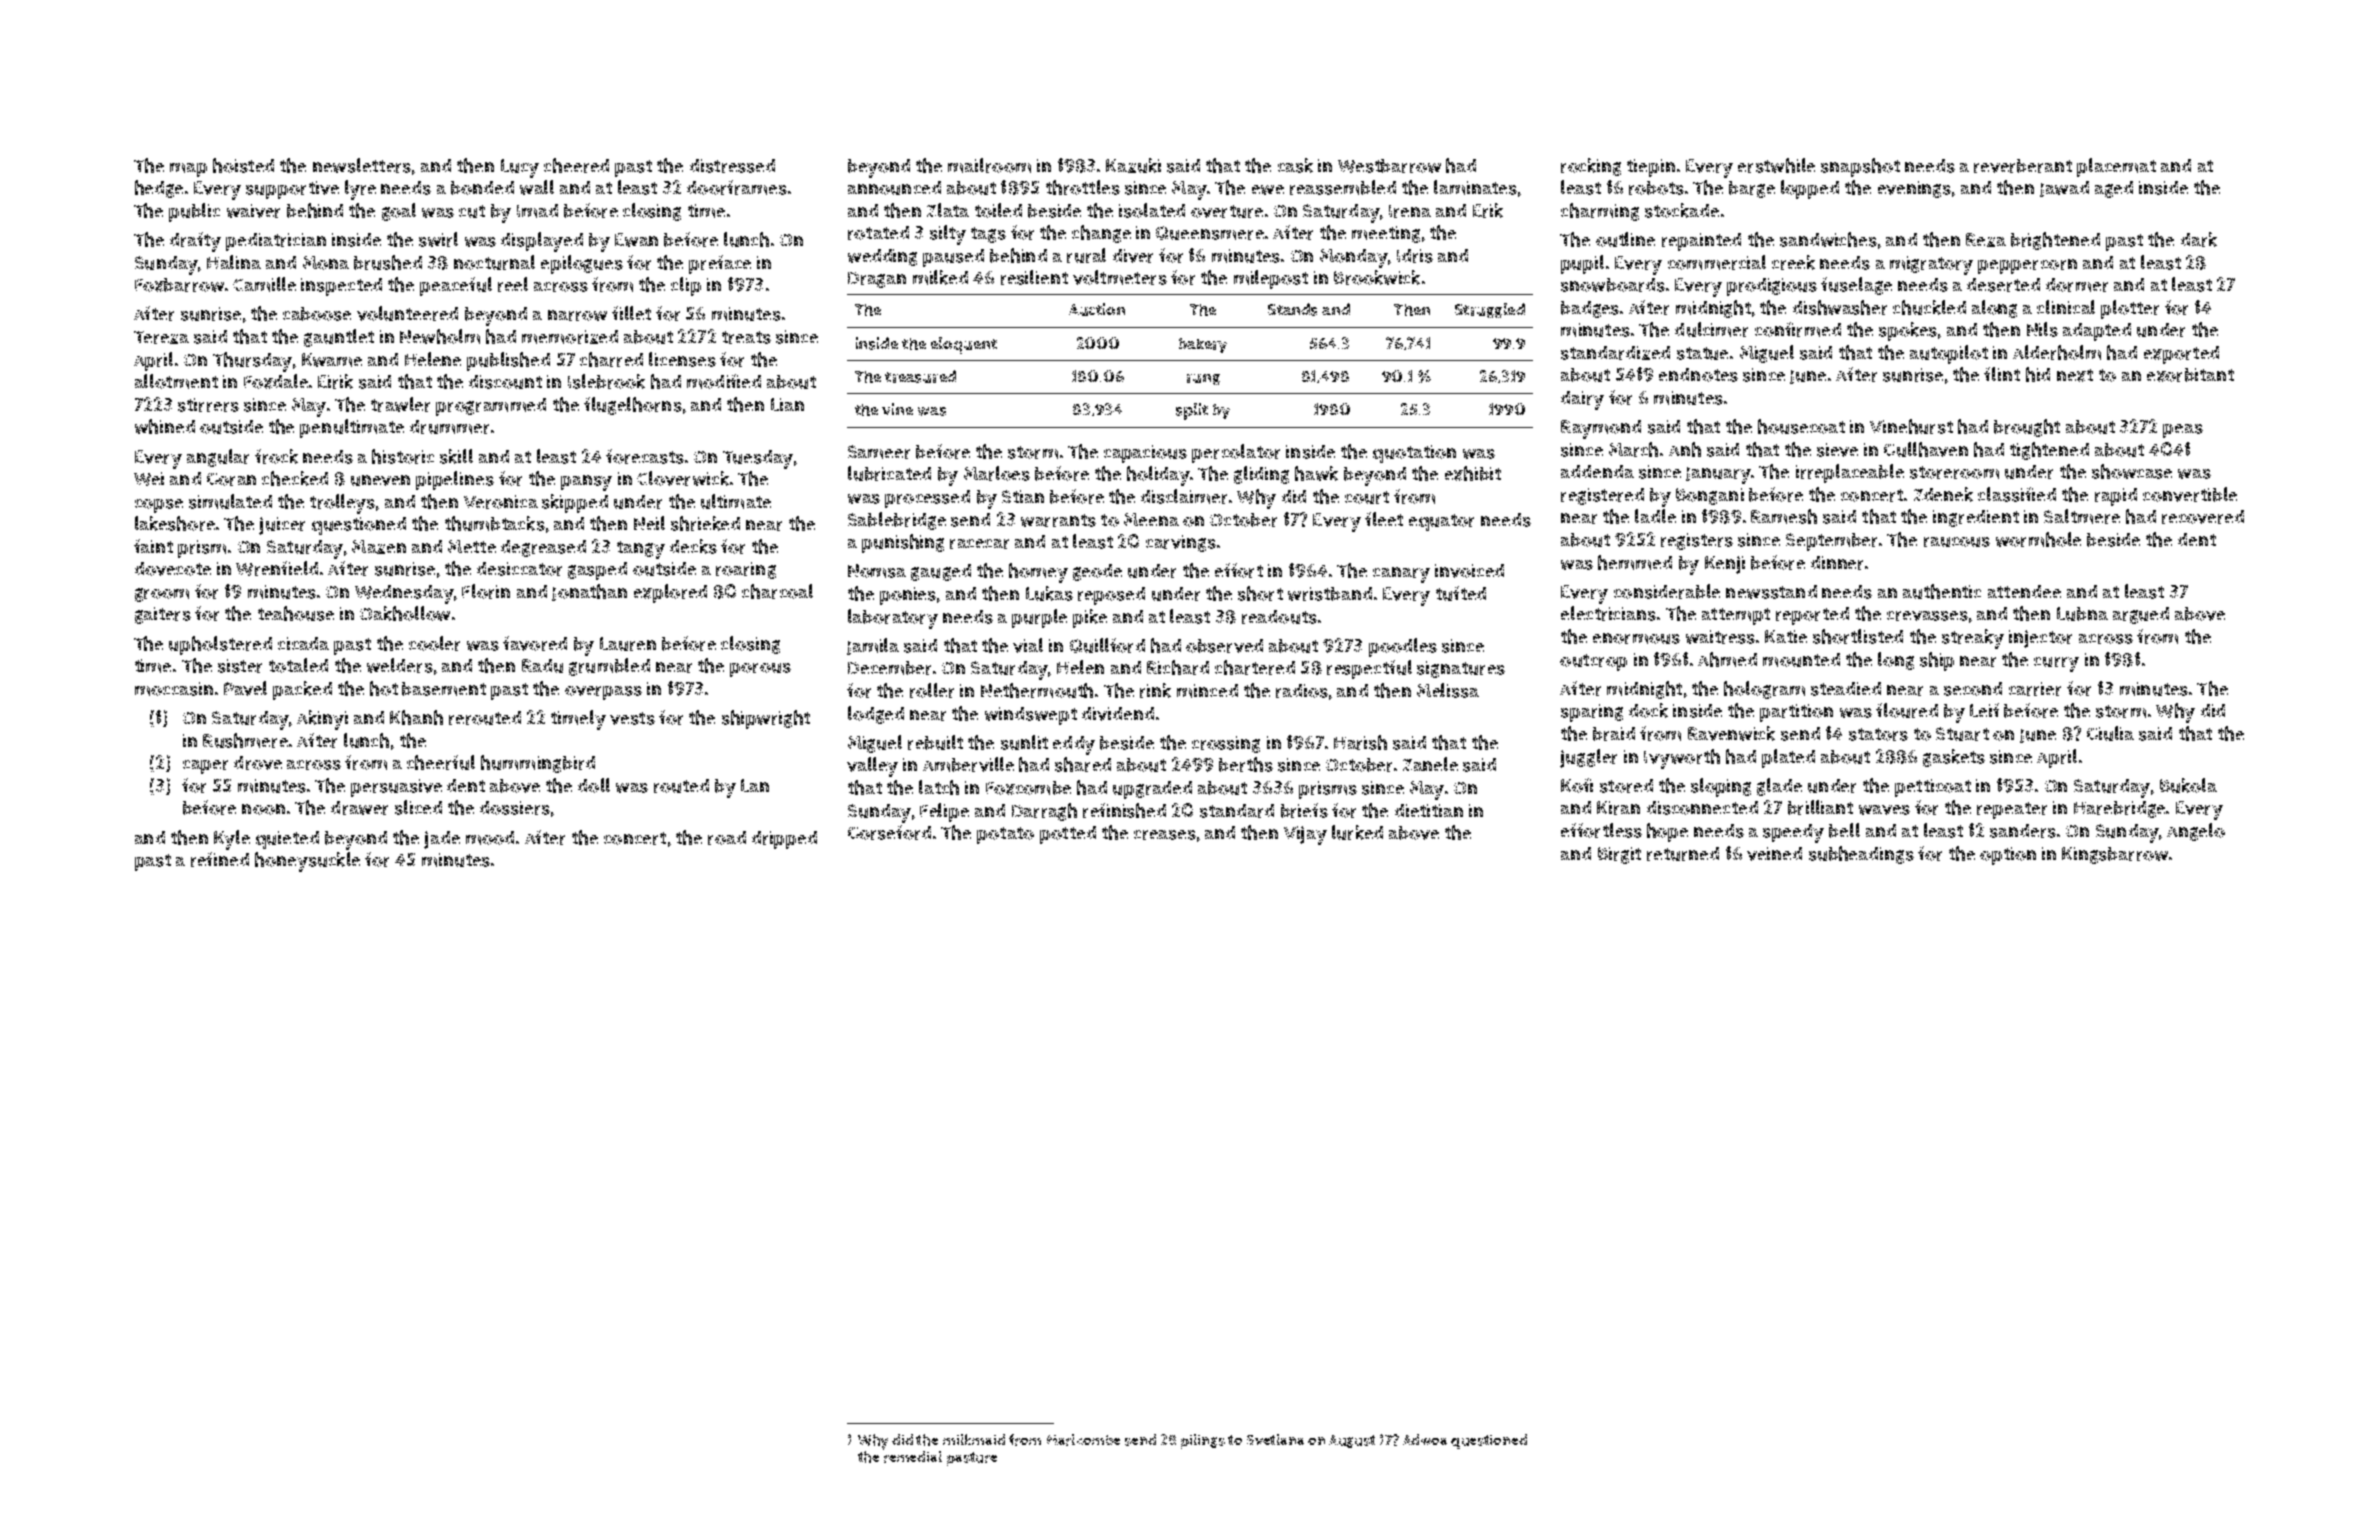 Image resolution: width=2380 pixels, height=1540 pixels. What do you see at coordinates (520, 168) in the page?
I see `Lucy` at bounding box center [520, 168].
